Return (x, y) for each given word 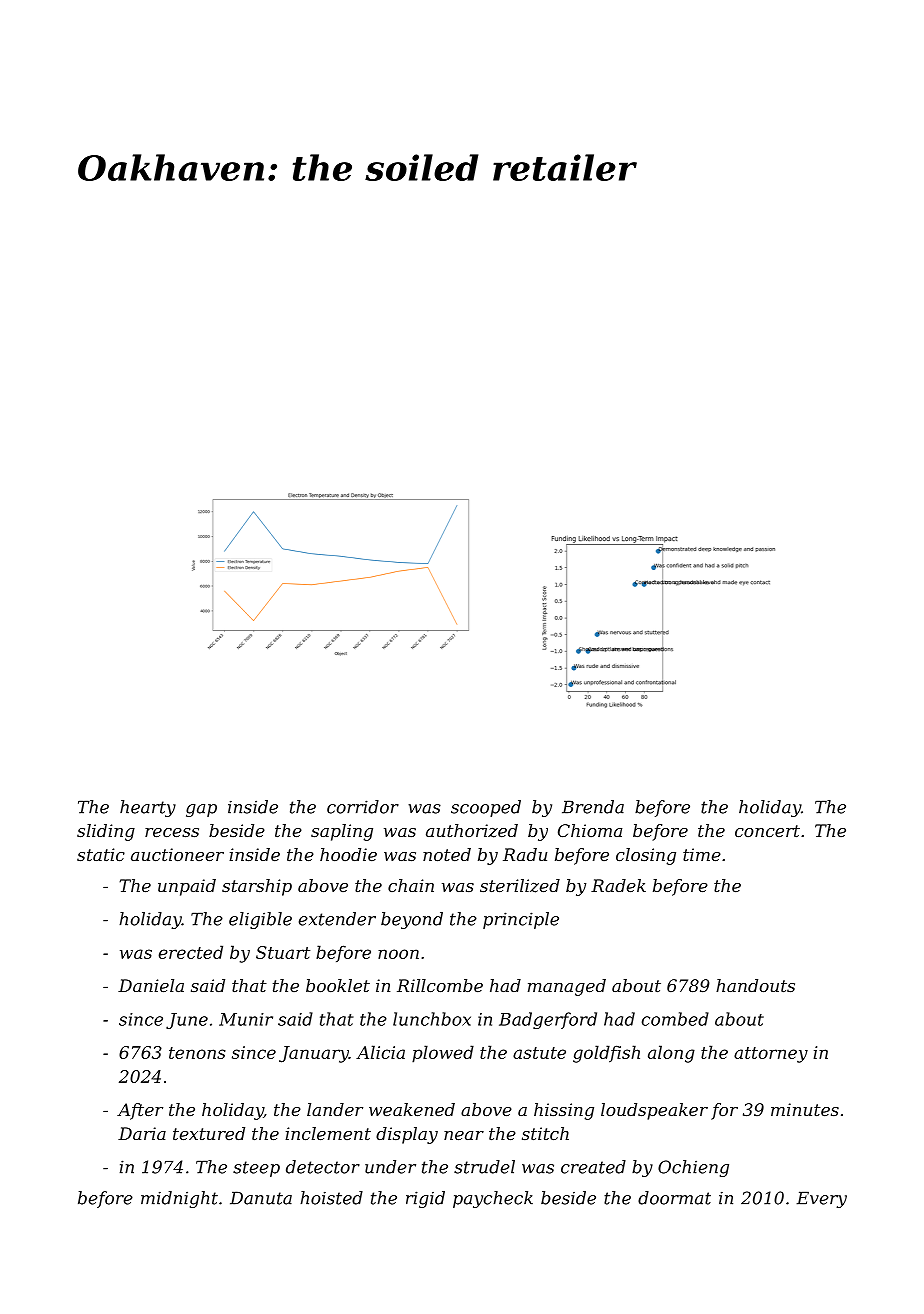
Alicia (380, 1052)
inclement (328, 1133)
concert (767, 831)
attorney (771, 1055)
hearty (148, 808)
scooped (486, 808)
